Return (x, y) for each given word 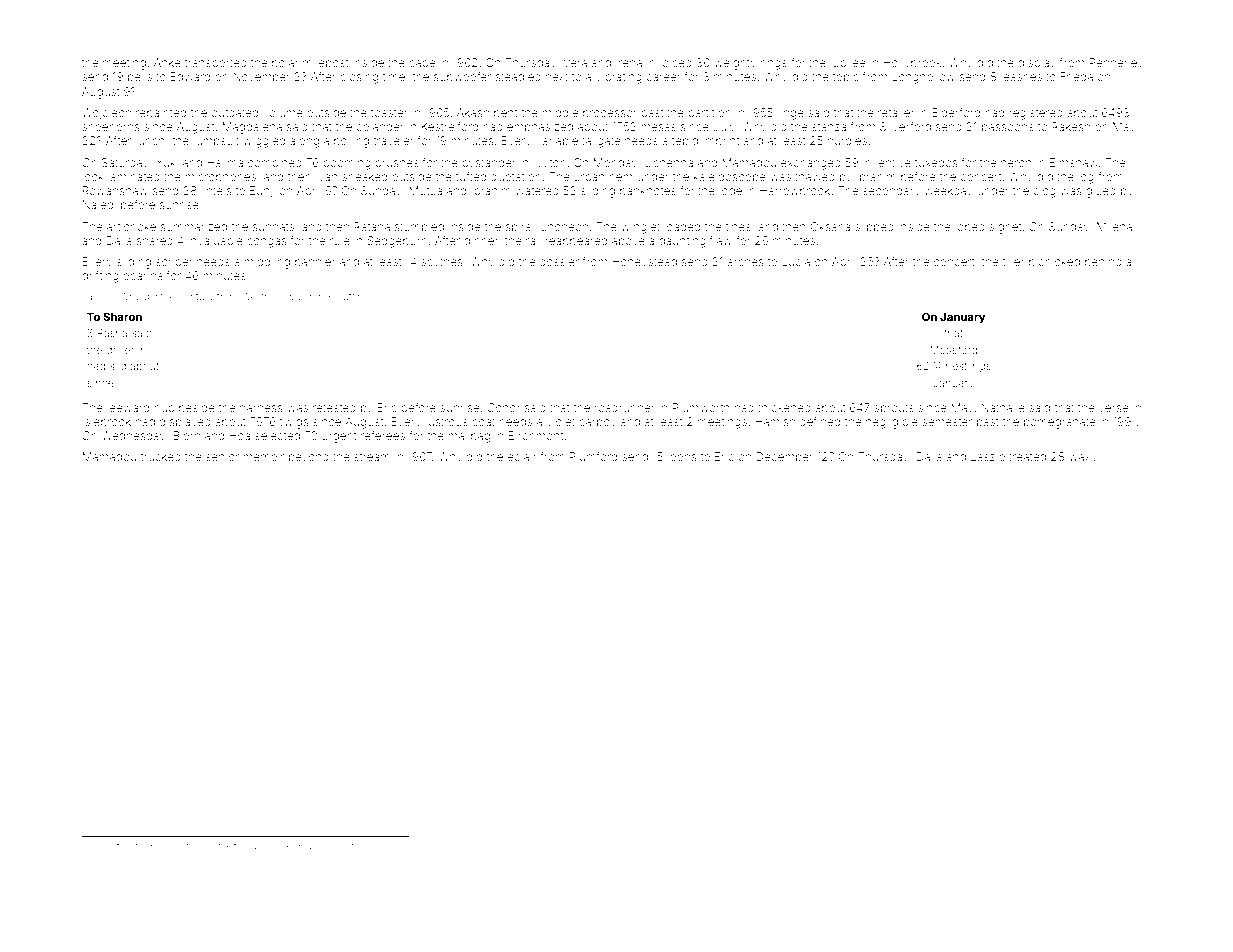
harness (261, 407)
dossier (559, 261)
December (784, 456)
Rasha (112, 332)
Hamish (775, 421)
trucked (160, 456)
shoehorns (111, 127)
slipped (874, 227)
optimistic (125, 847)
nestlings (968, 367)
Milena (1114, 226)
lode (730, 190)
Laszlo (988, 456)
